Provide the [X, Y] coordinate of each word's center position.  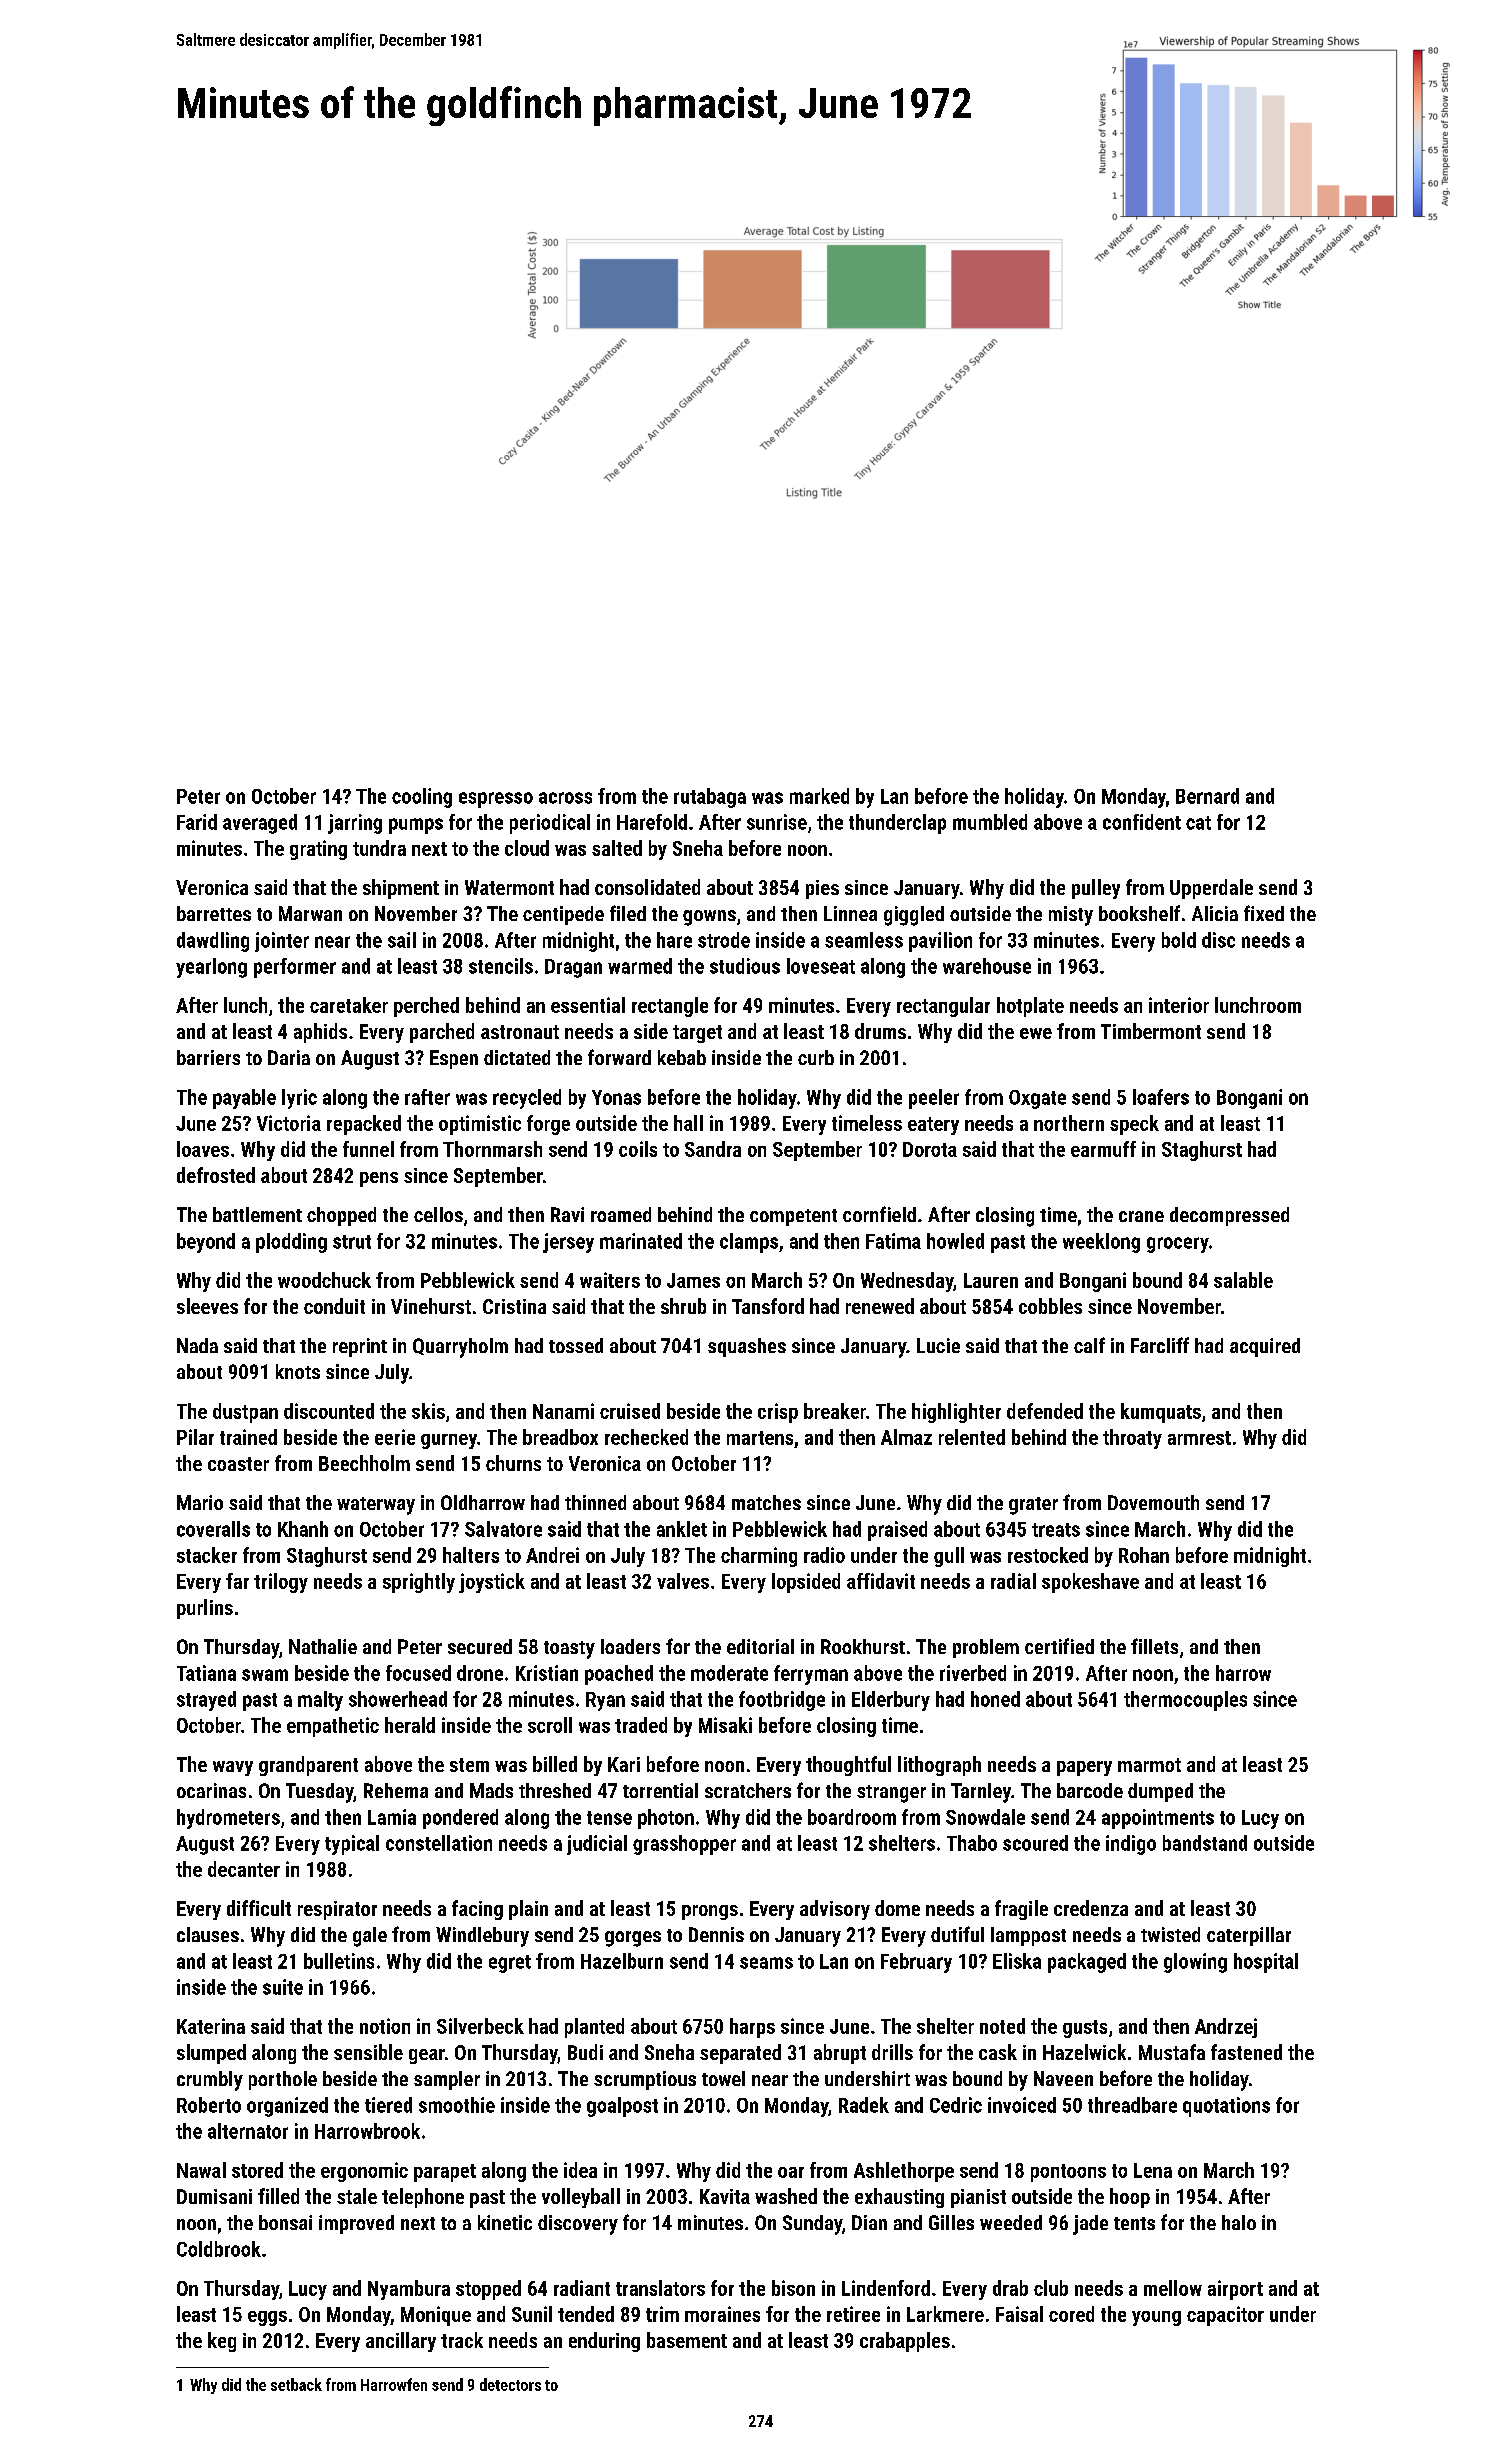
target [697, 1034]
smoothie [457, 2105]
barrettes [214, 913]
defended [1045, 1411]
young [1156, 2318]
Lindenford [886, 2288]
